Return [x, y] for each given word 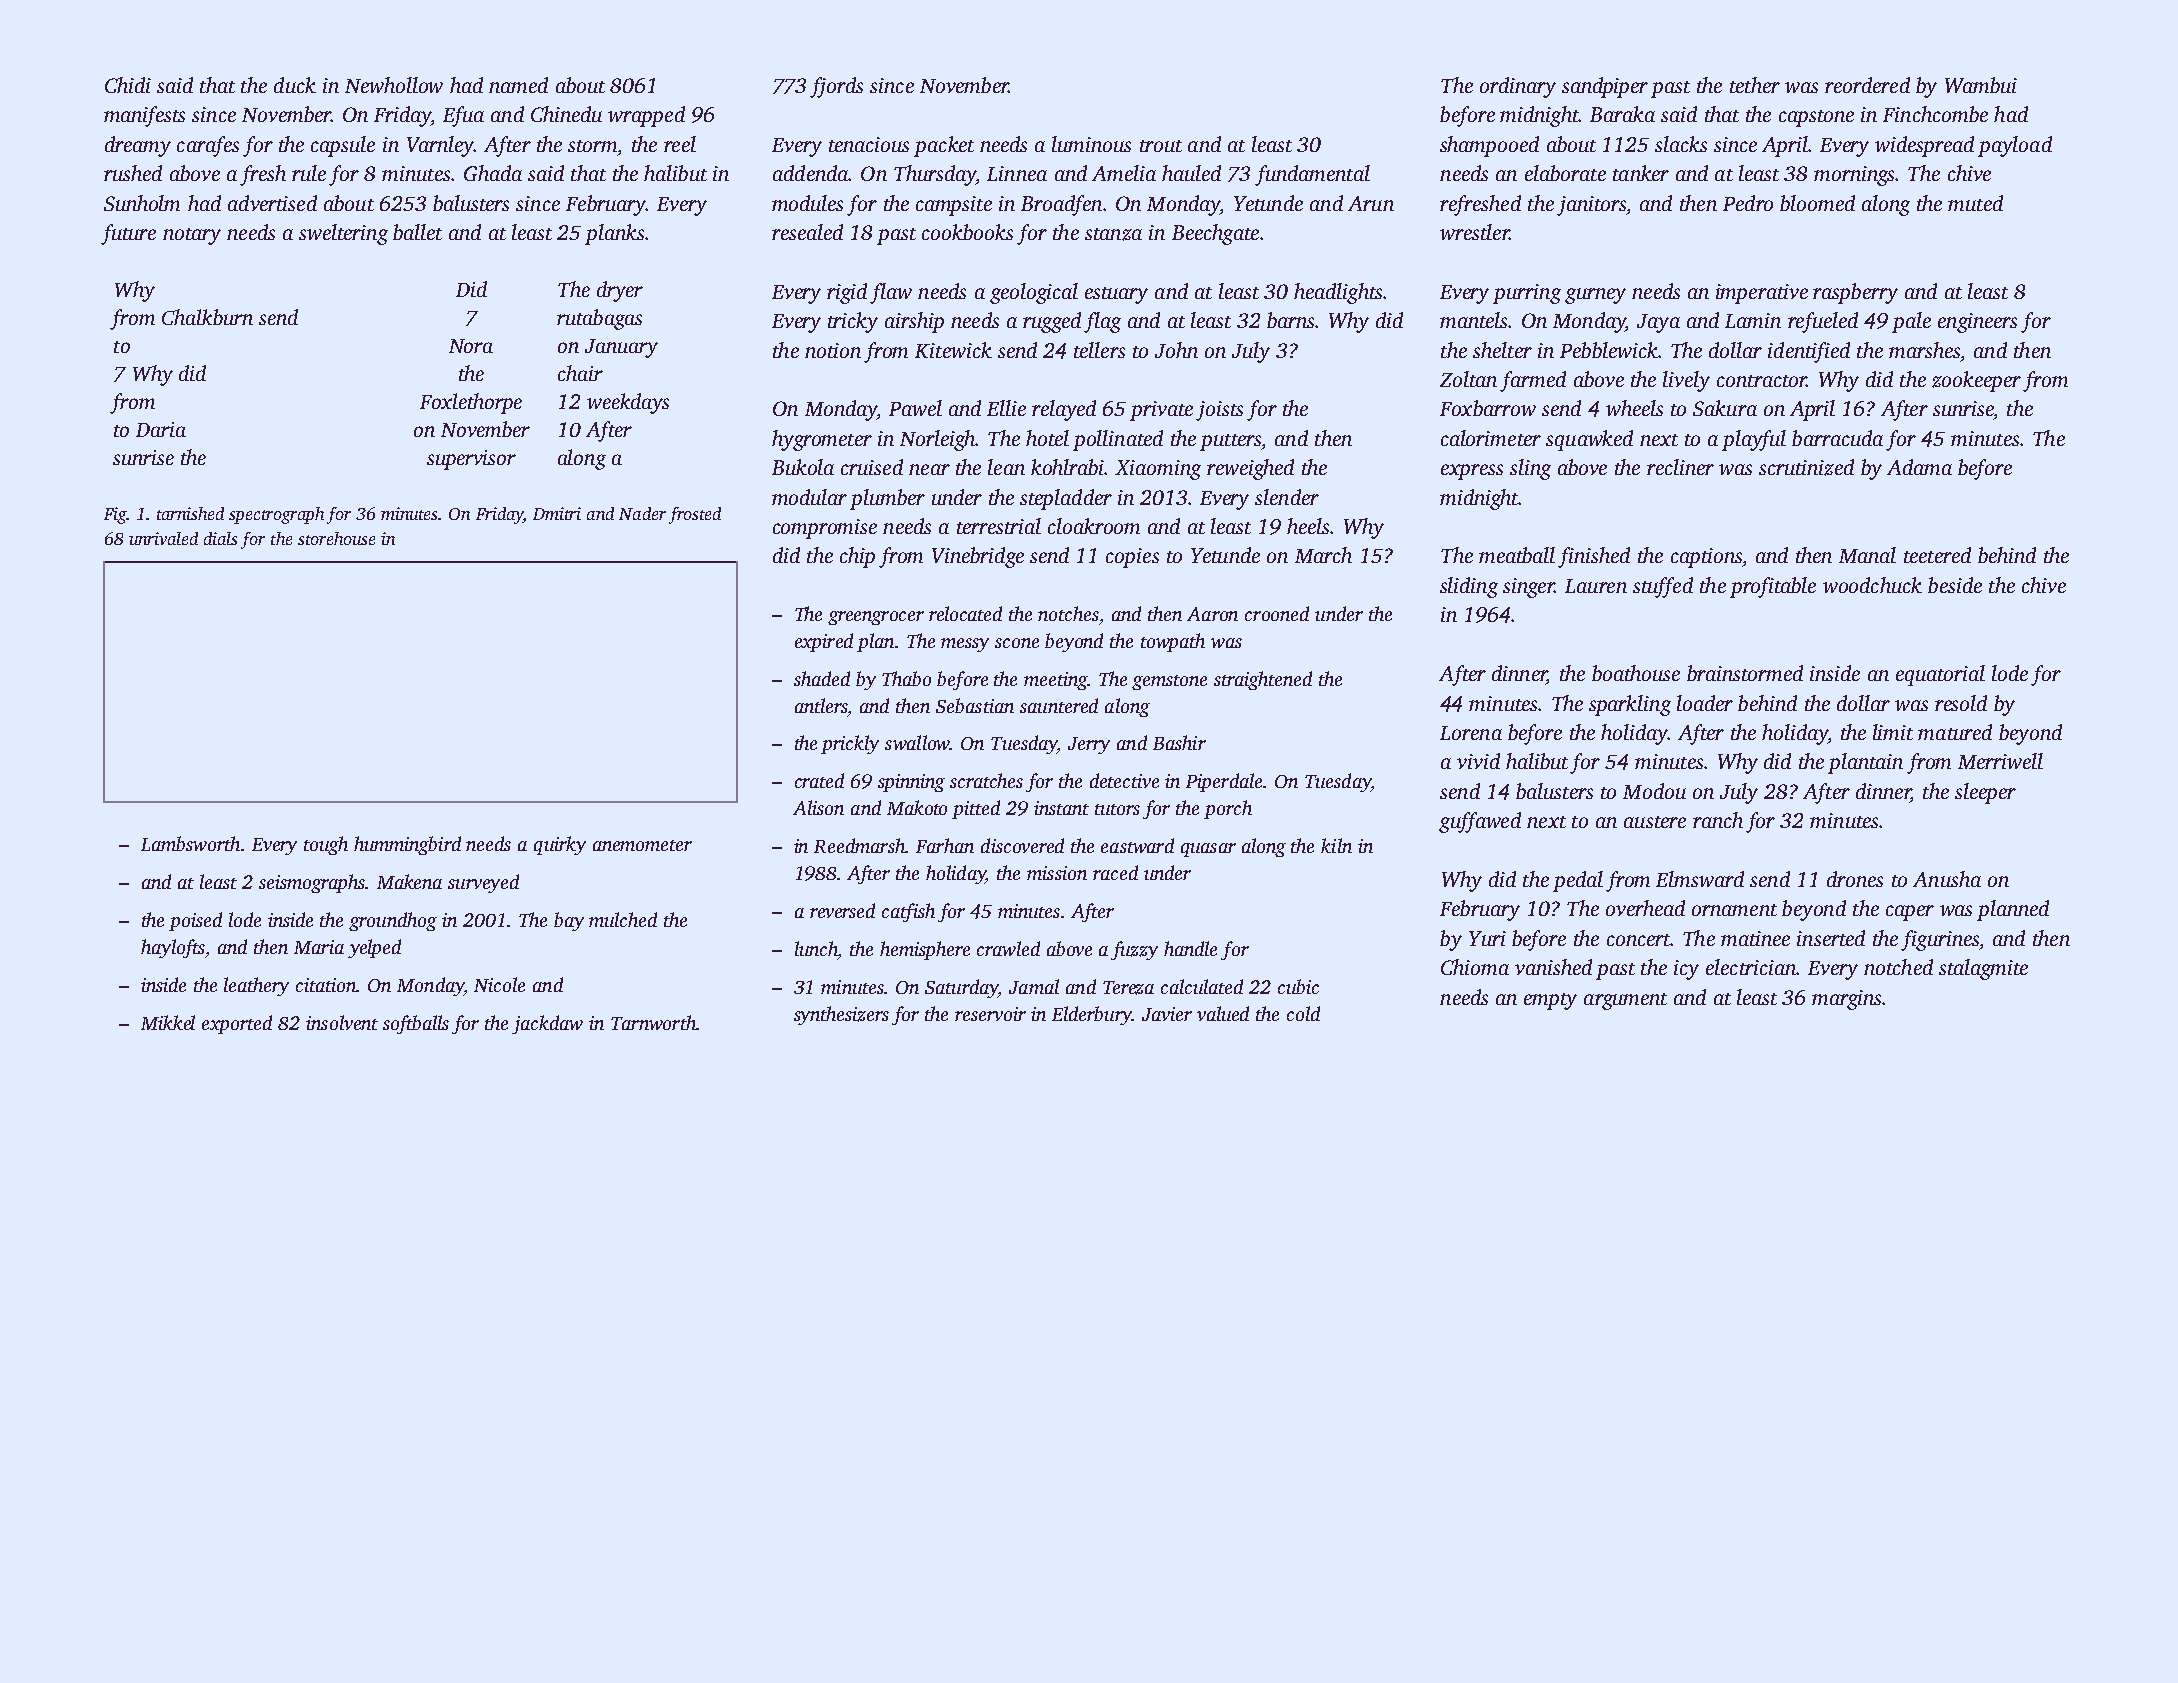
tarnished [190, 513]
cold [1303, 1013]
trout [1161, 146]
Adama [1919, 467]
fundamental [1312, 175]
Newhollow [394, 85]
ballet [417, 232]
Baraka [1622, 114]
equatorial [1940, 675]
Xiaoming [1158, 470]
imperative [1762, 294]
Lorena [1471, 733]
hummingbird [407, 845]
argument [1625, 1001]
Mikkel [168, 1022]
